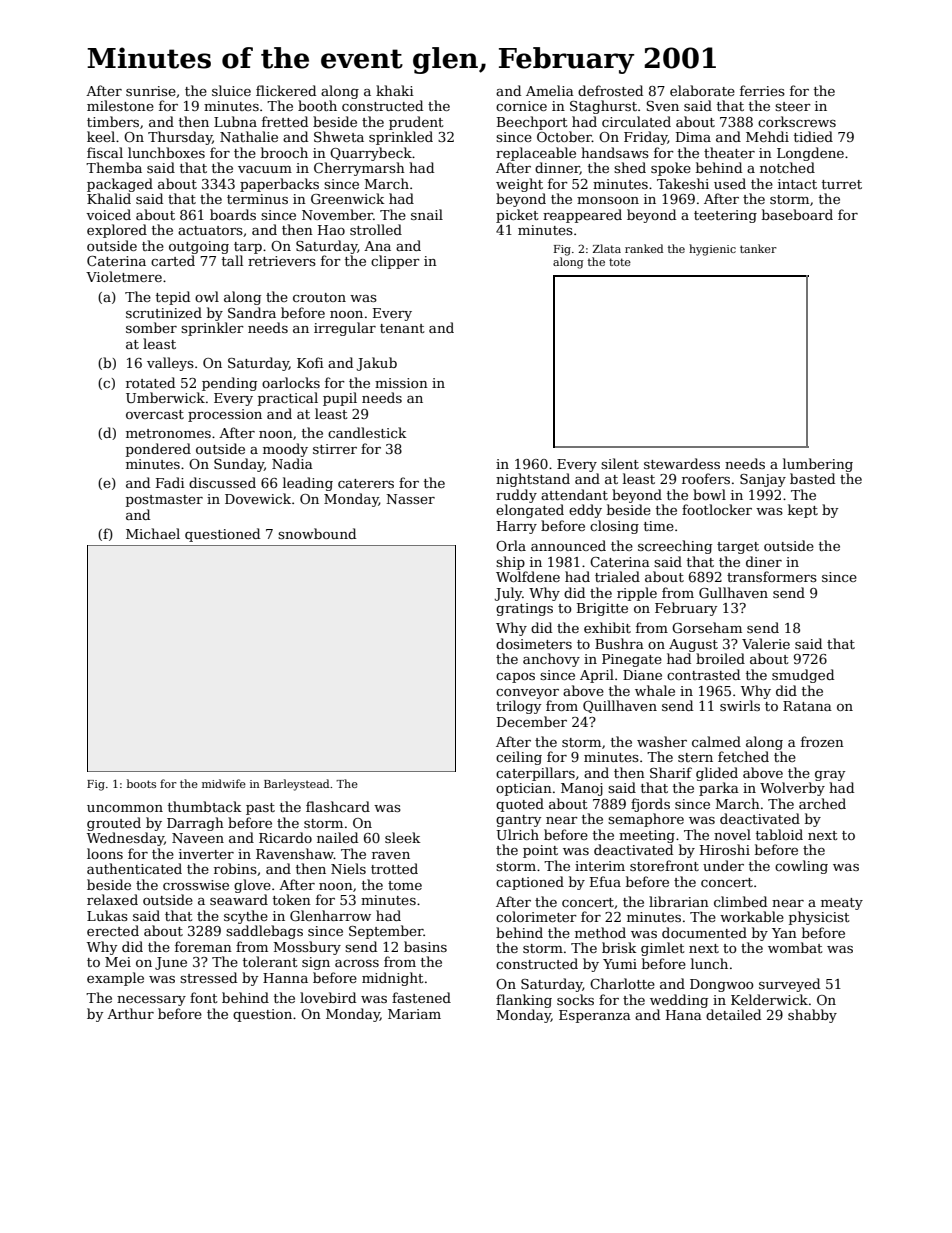 The height and width of the document is (1233, 952). Describe the element at coordinates (130, 1013) in the document. I see `Arthur` at that location.
